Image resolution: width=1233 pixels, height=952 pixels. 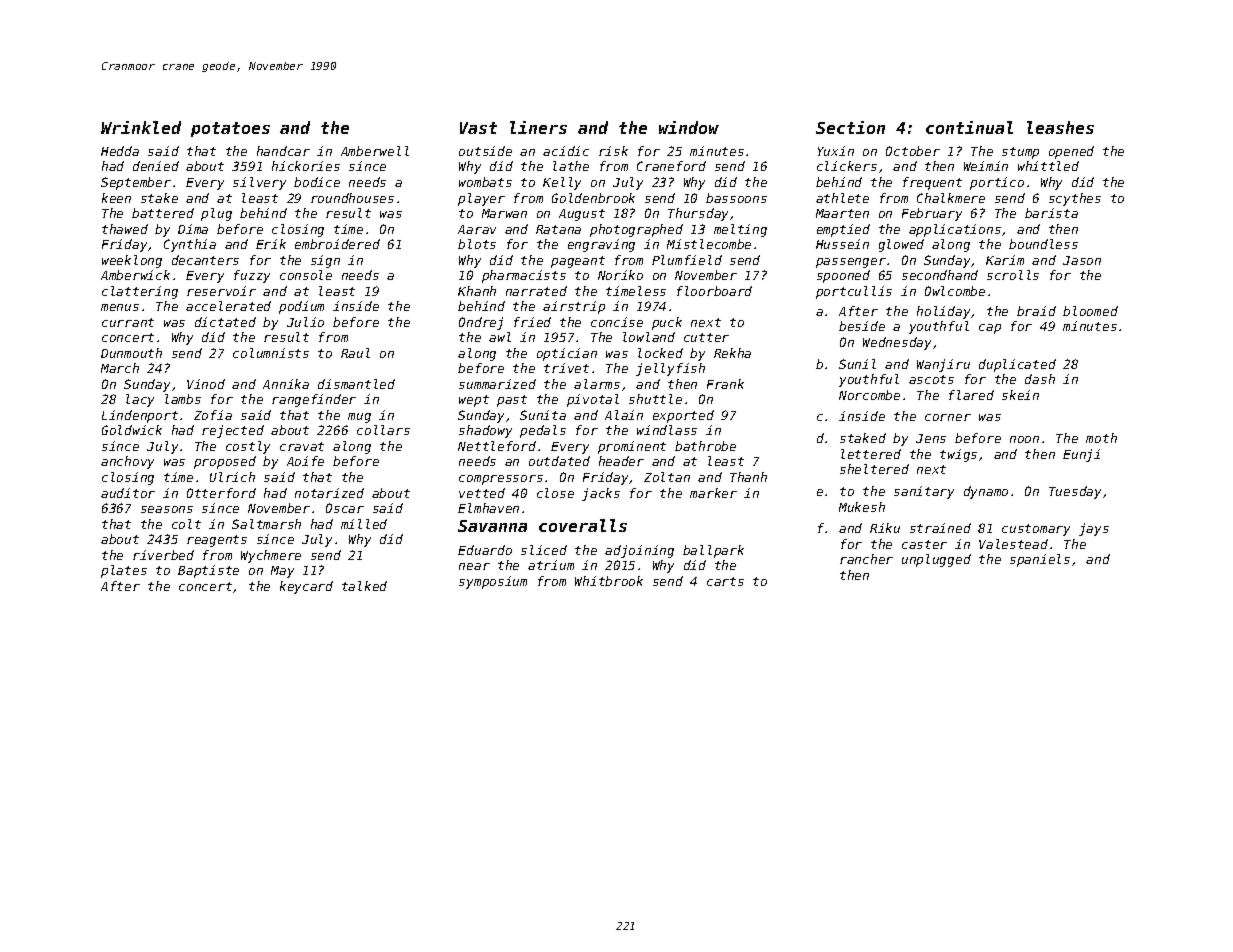 I want to click on cap, so click(x=990, y=329).
